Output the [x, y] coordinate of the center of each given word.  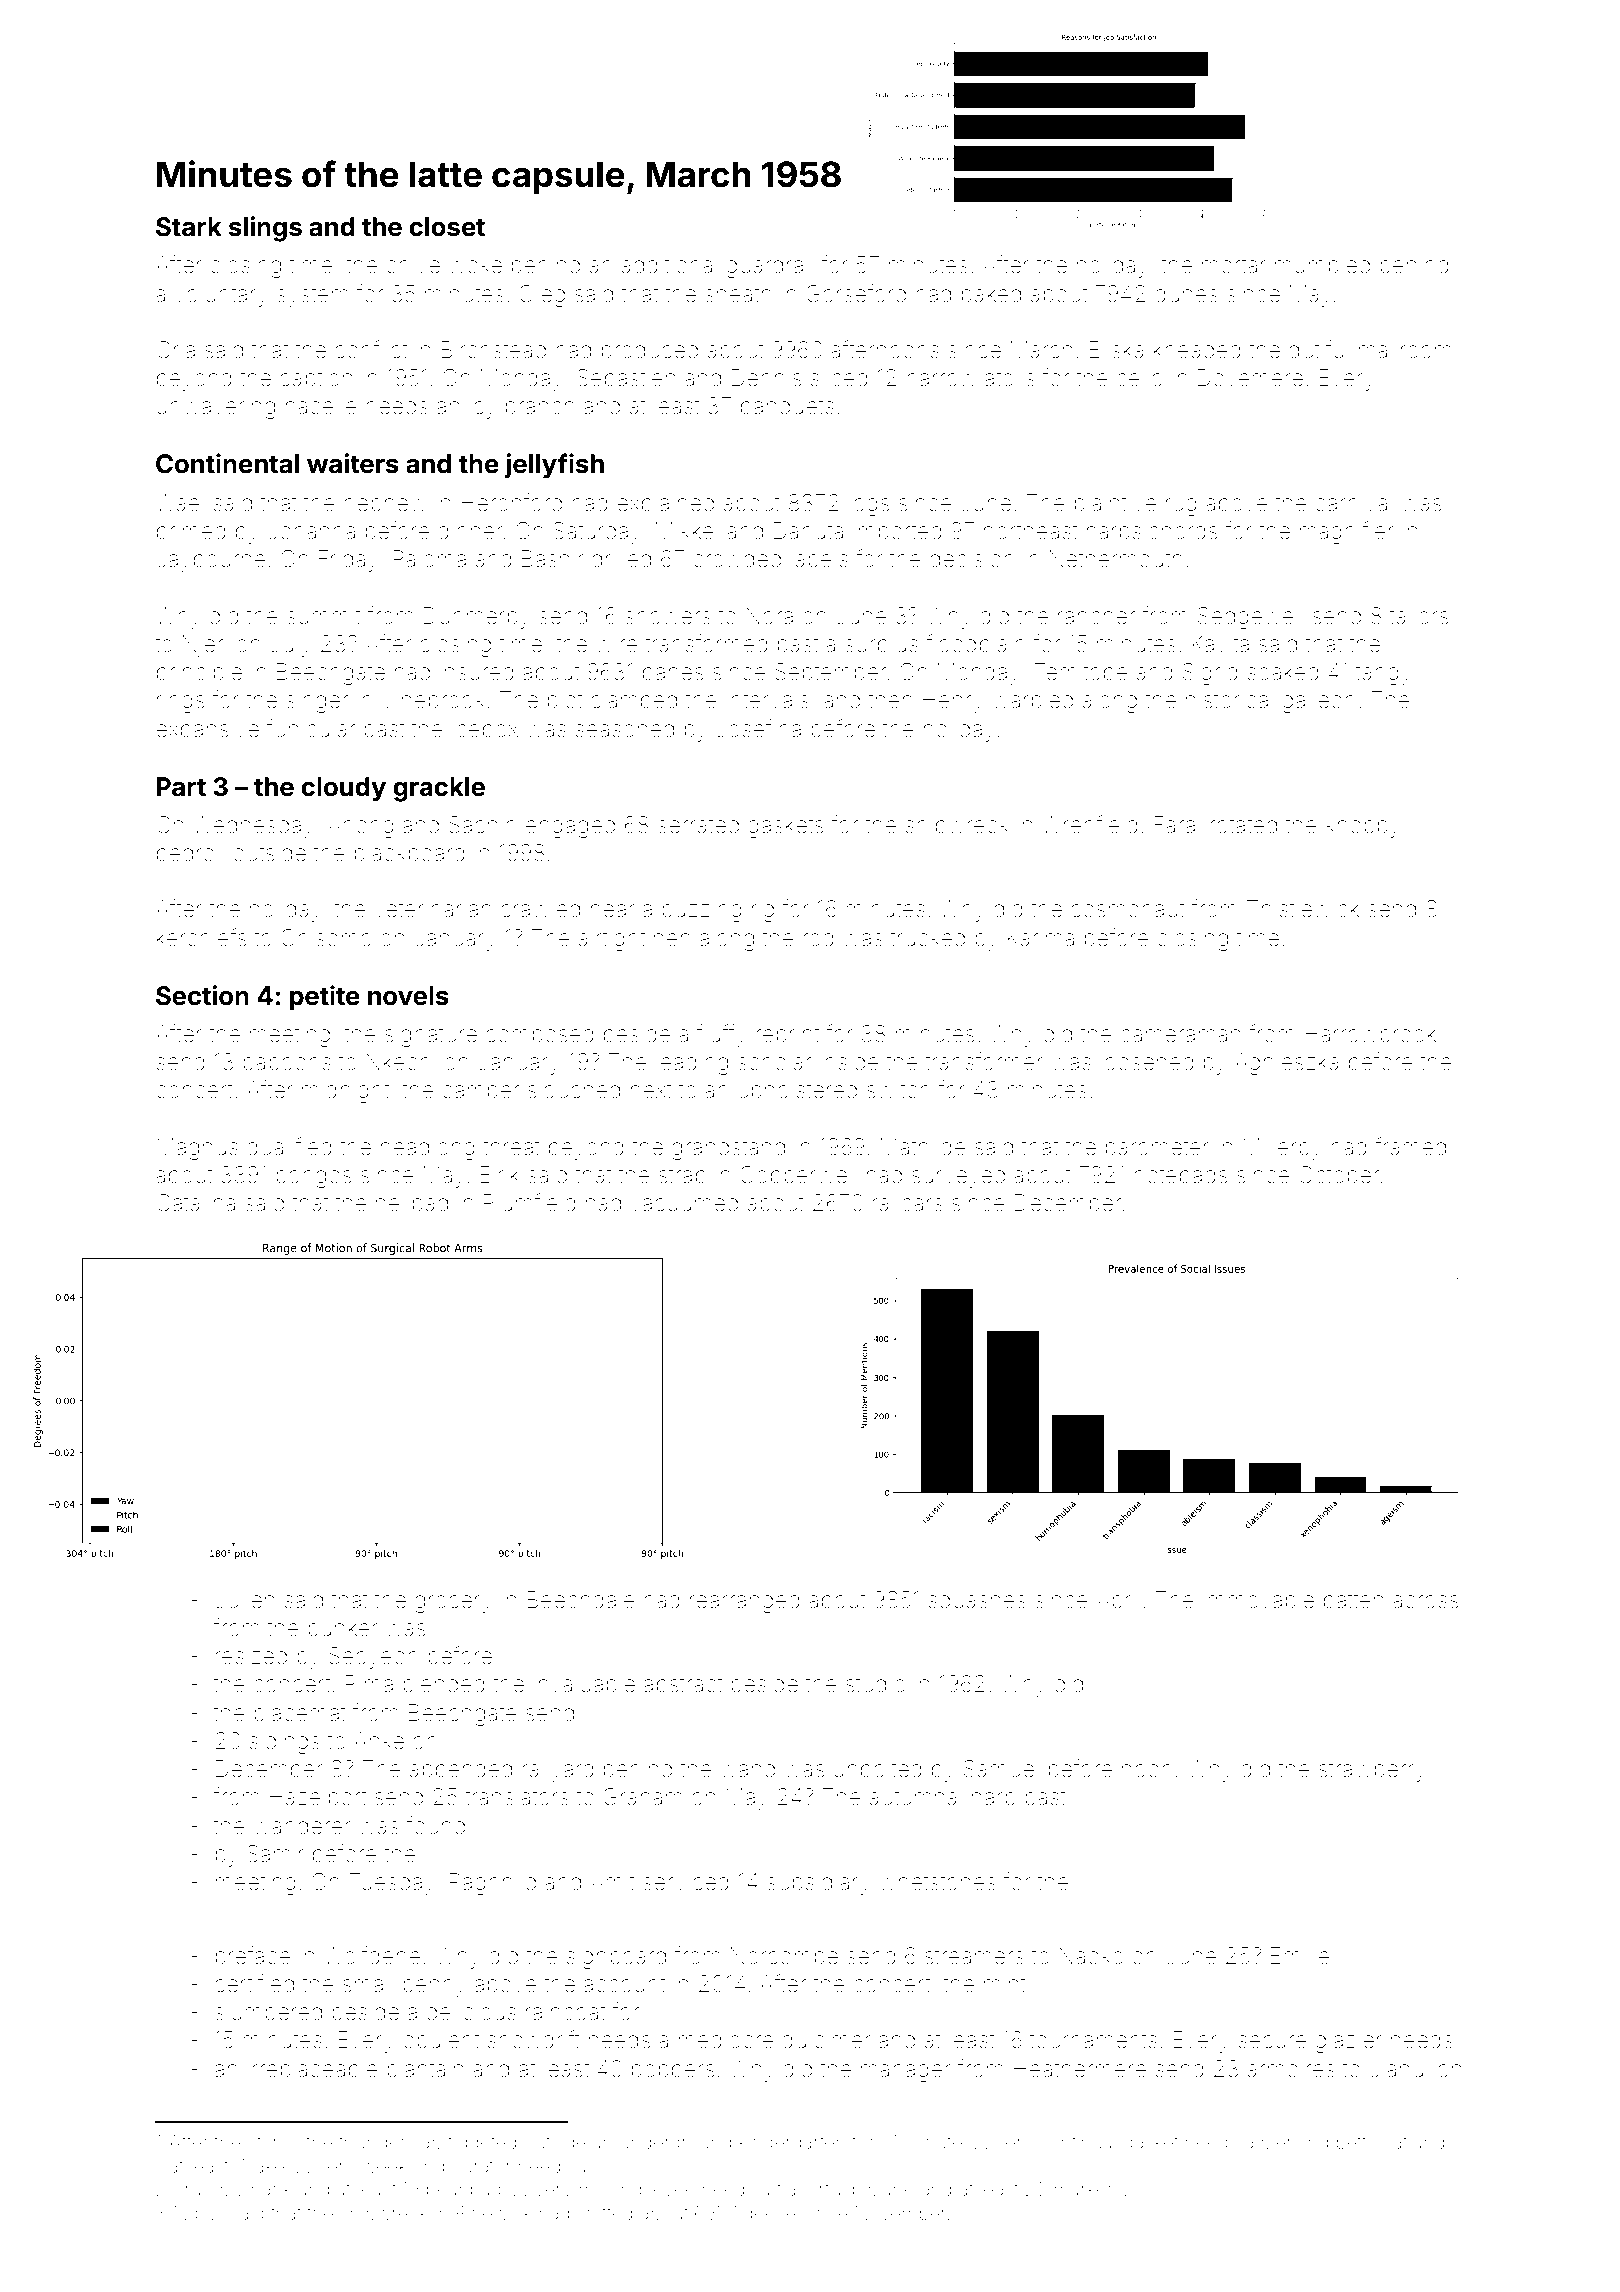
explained [665, 505]
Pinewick [494, 2213]
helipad [412, 1205]
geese [769, 2216]
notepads [1181, 1177]
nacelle [321, 406]
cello [1139, 378]
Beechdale [581, 1600]
